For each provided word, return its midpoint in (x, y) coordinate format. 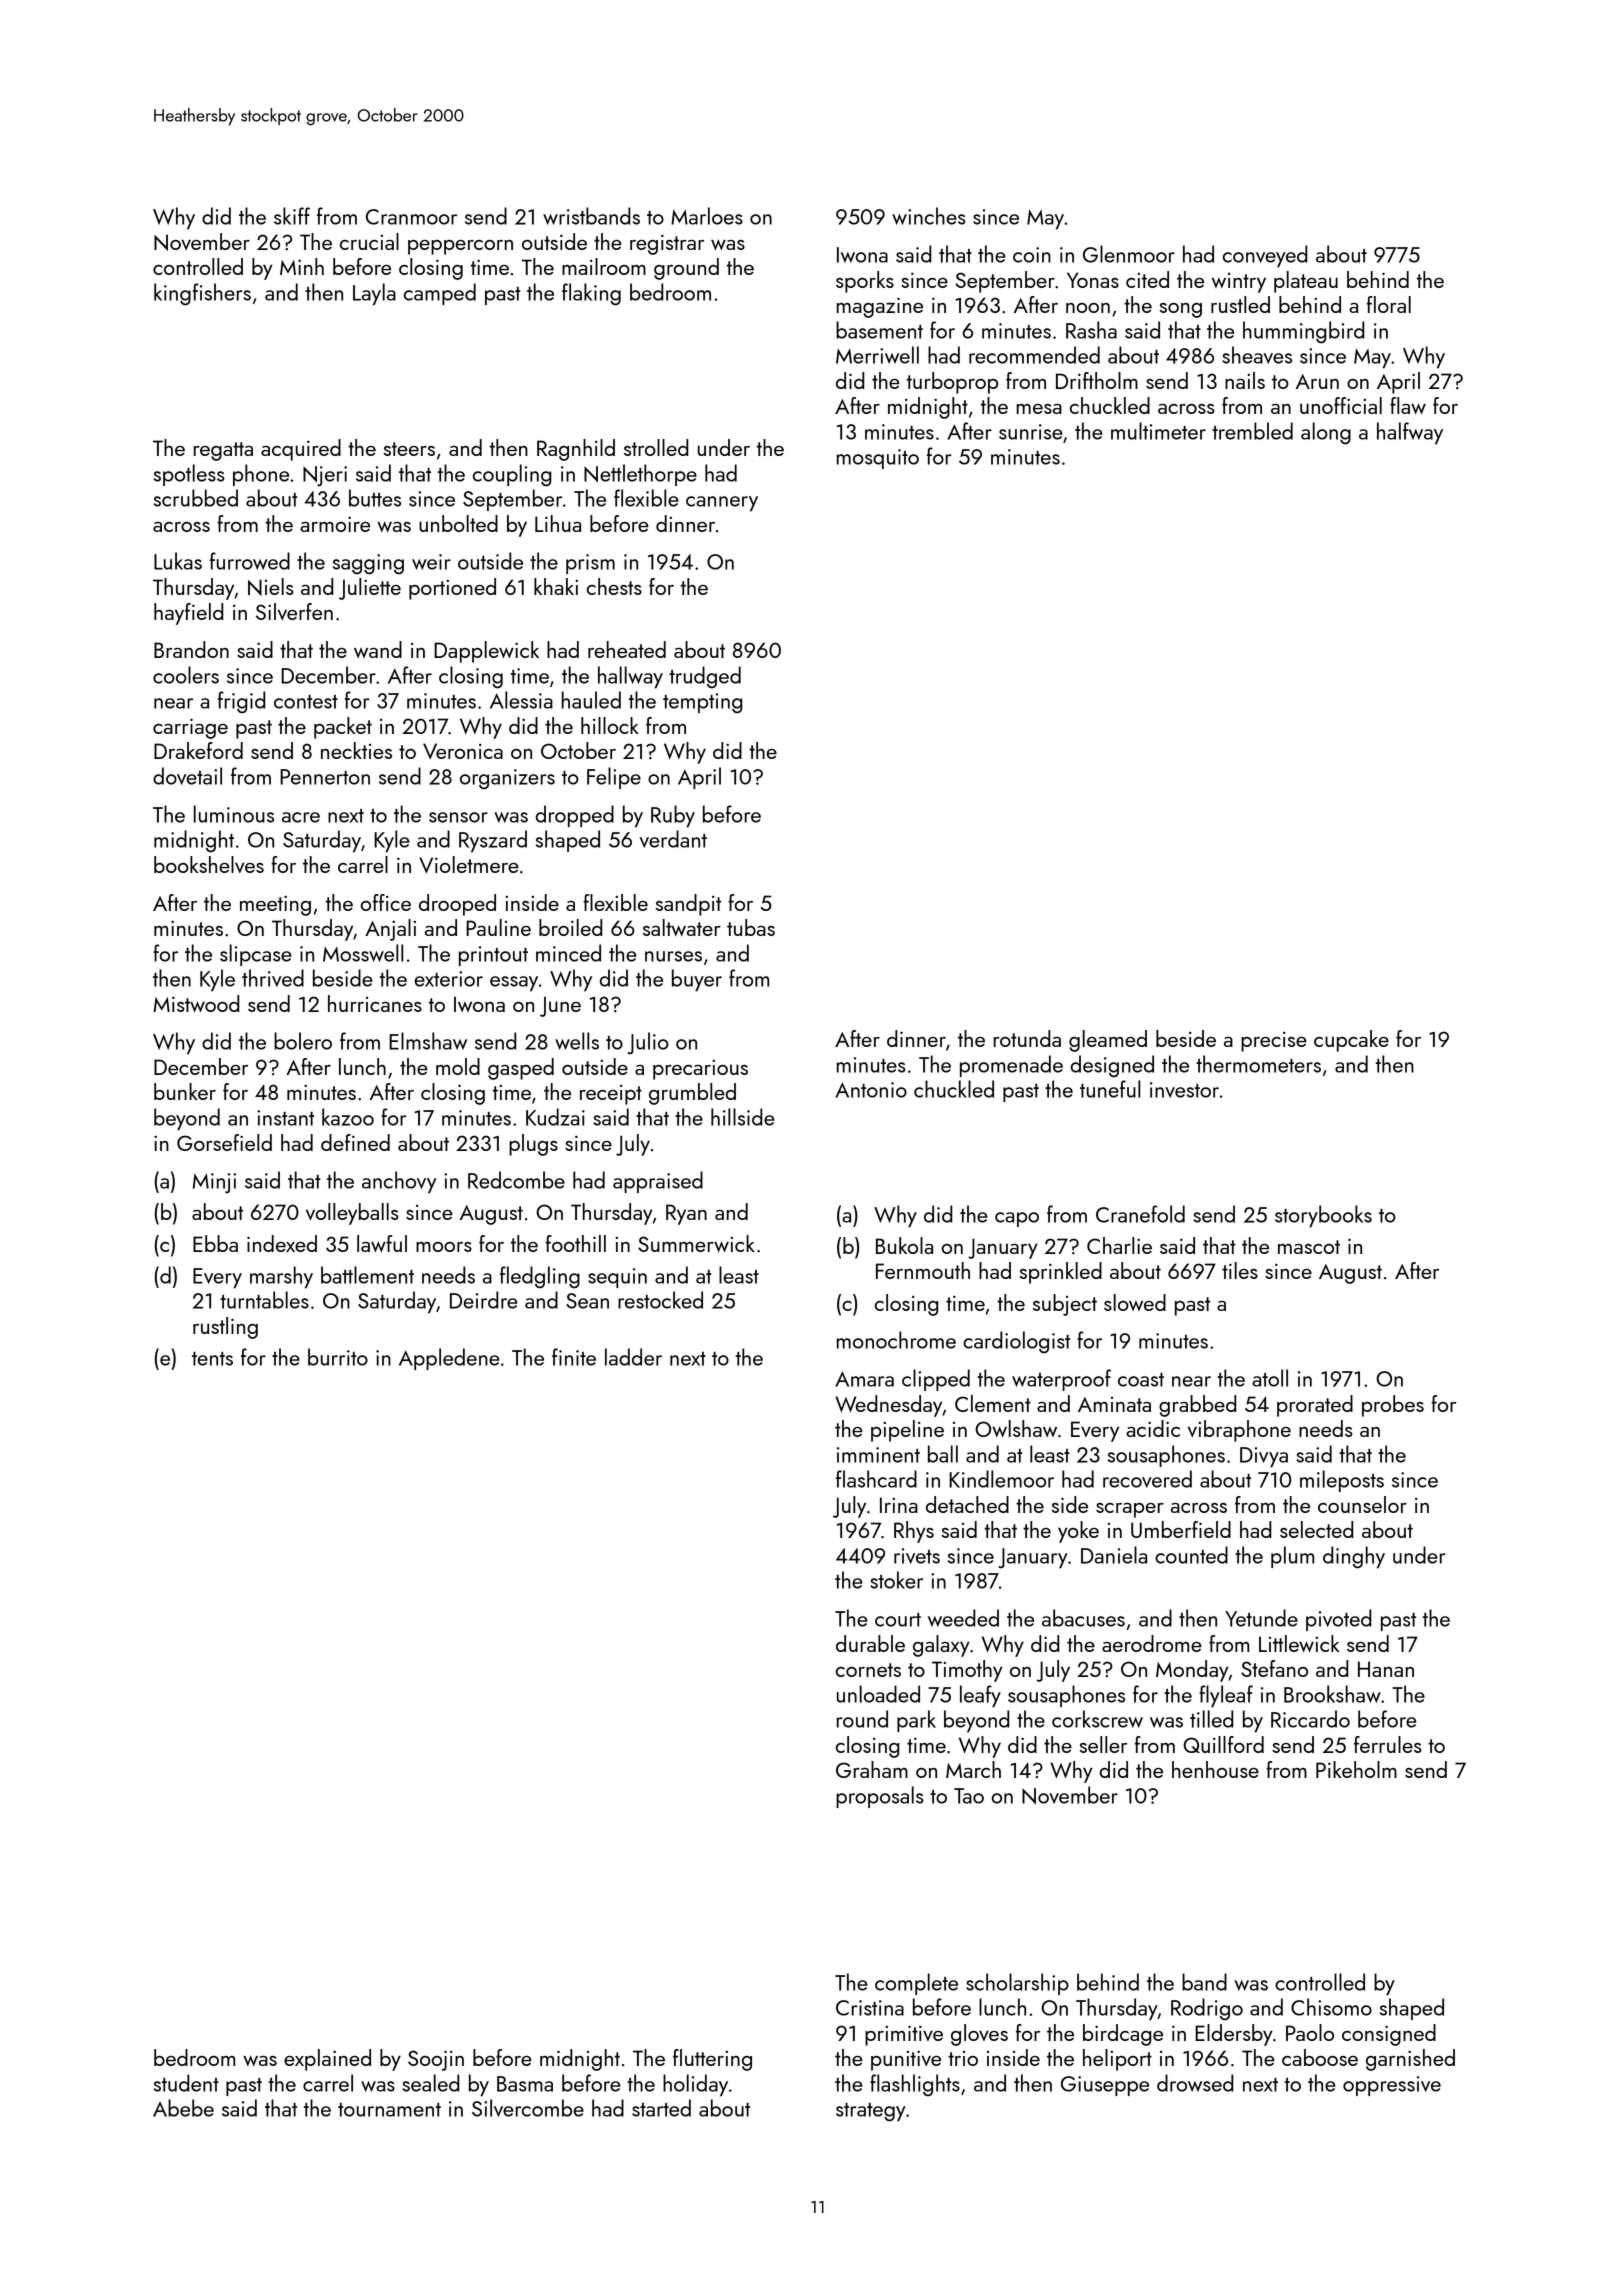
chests (614, 586)
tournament (389, 2110)
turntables (264, 1300)
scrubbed (196, 498)
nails (1245, 380)
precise (1274, 1042)
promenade (1011, 1066)
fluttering (712, 2060)
